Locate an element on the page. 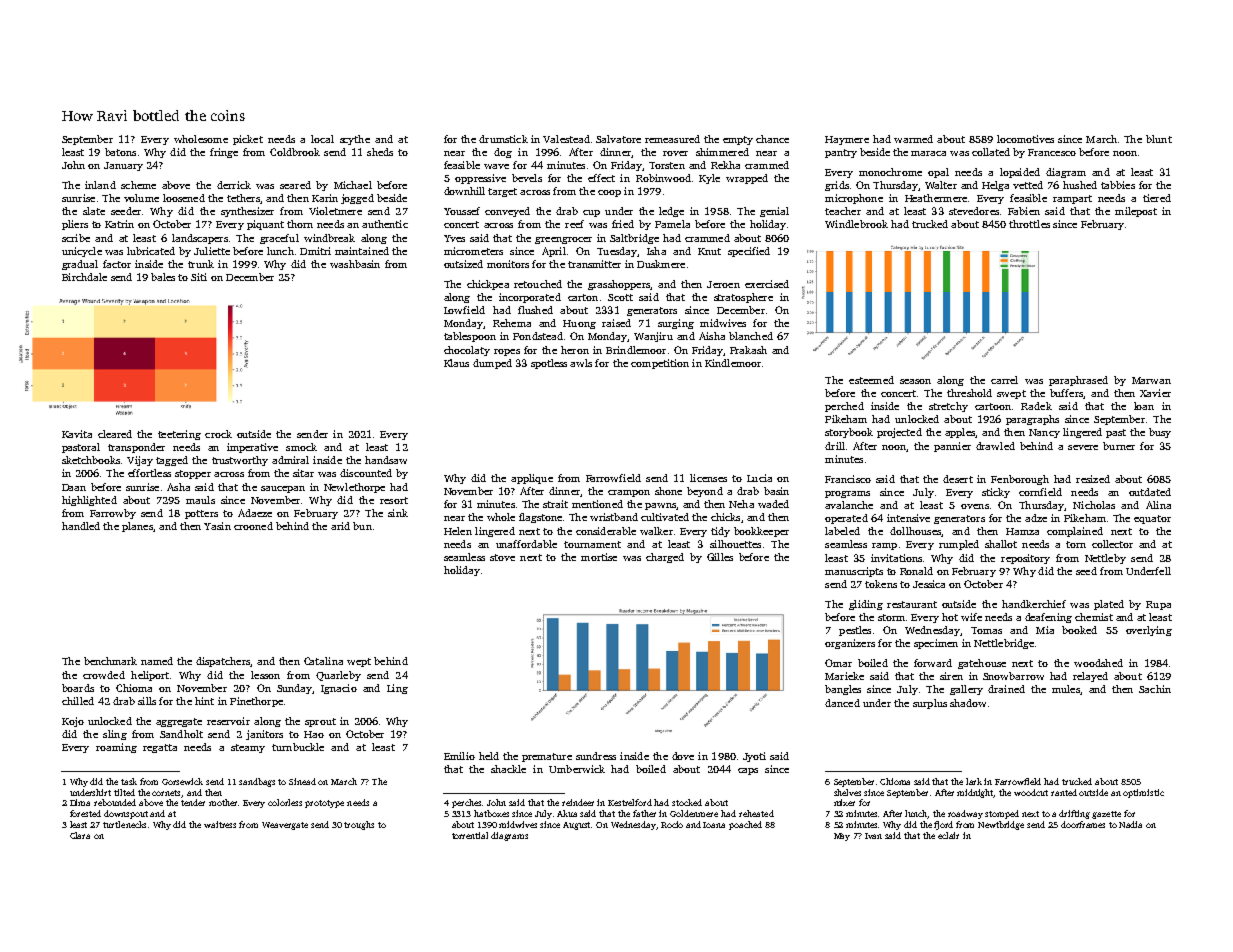 The image size is (1233, 952). locomotives is located at coordinates (1025, 139).
